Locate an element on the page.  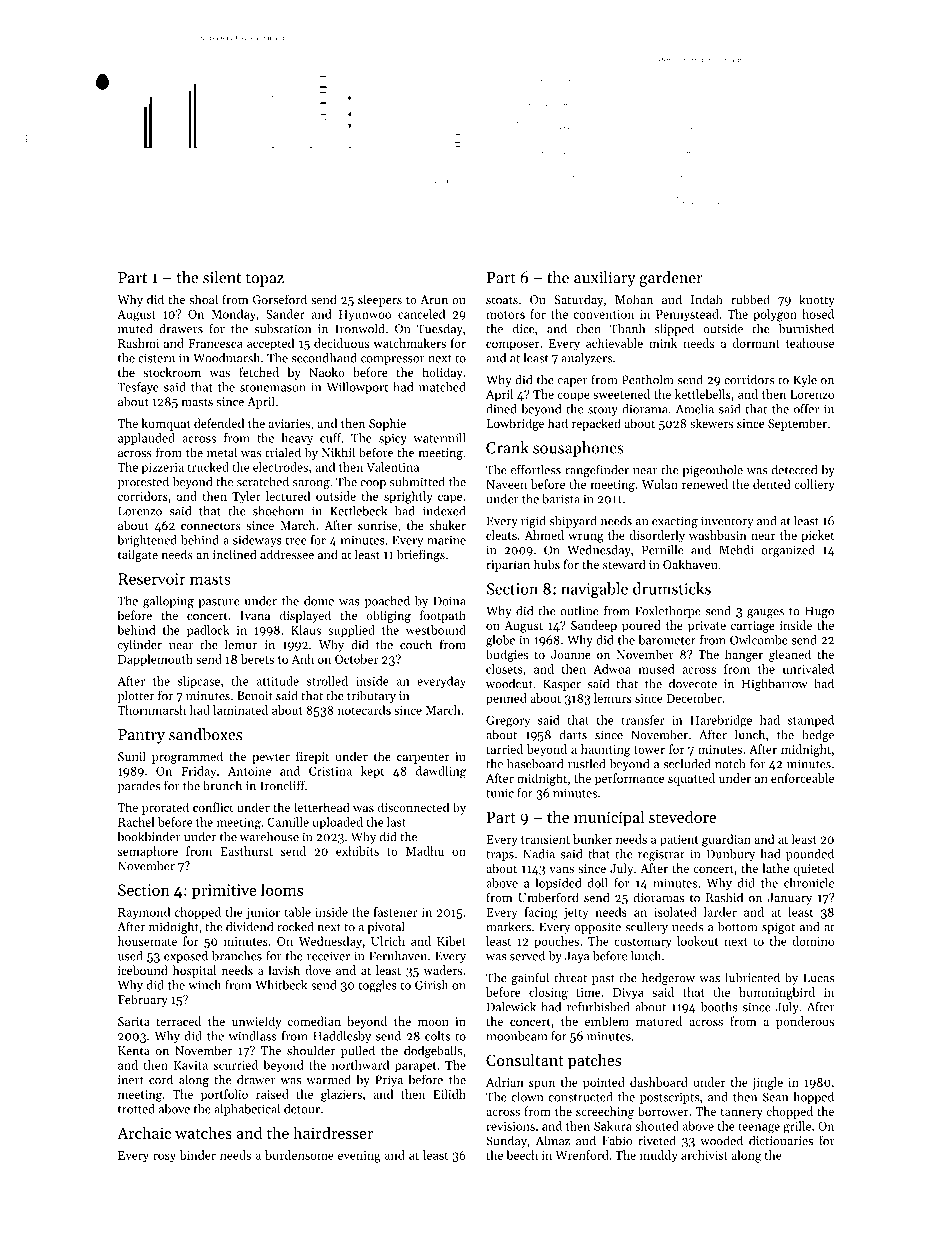
inventory is located at coordinates (727, 522).
